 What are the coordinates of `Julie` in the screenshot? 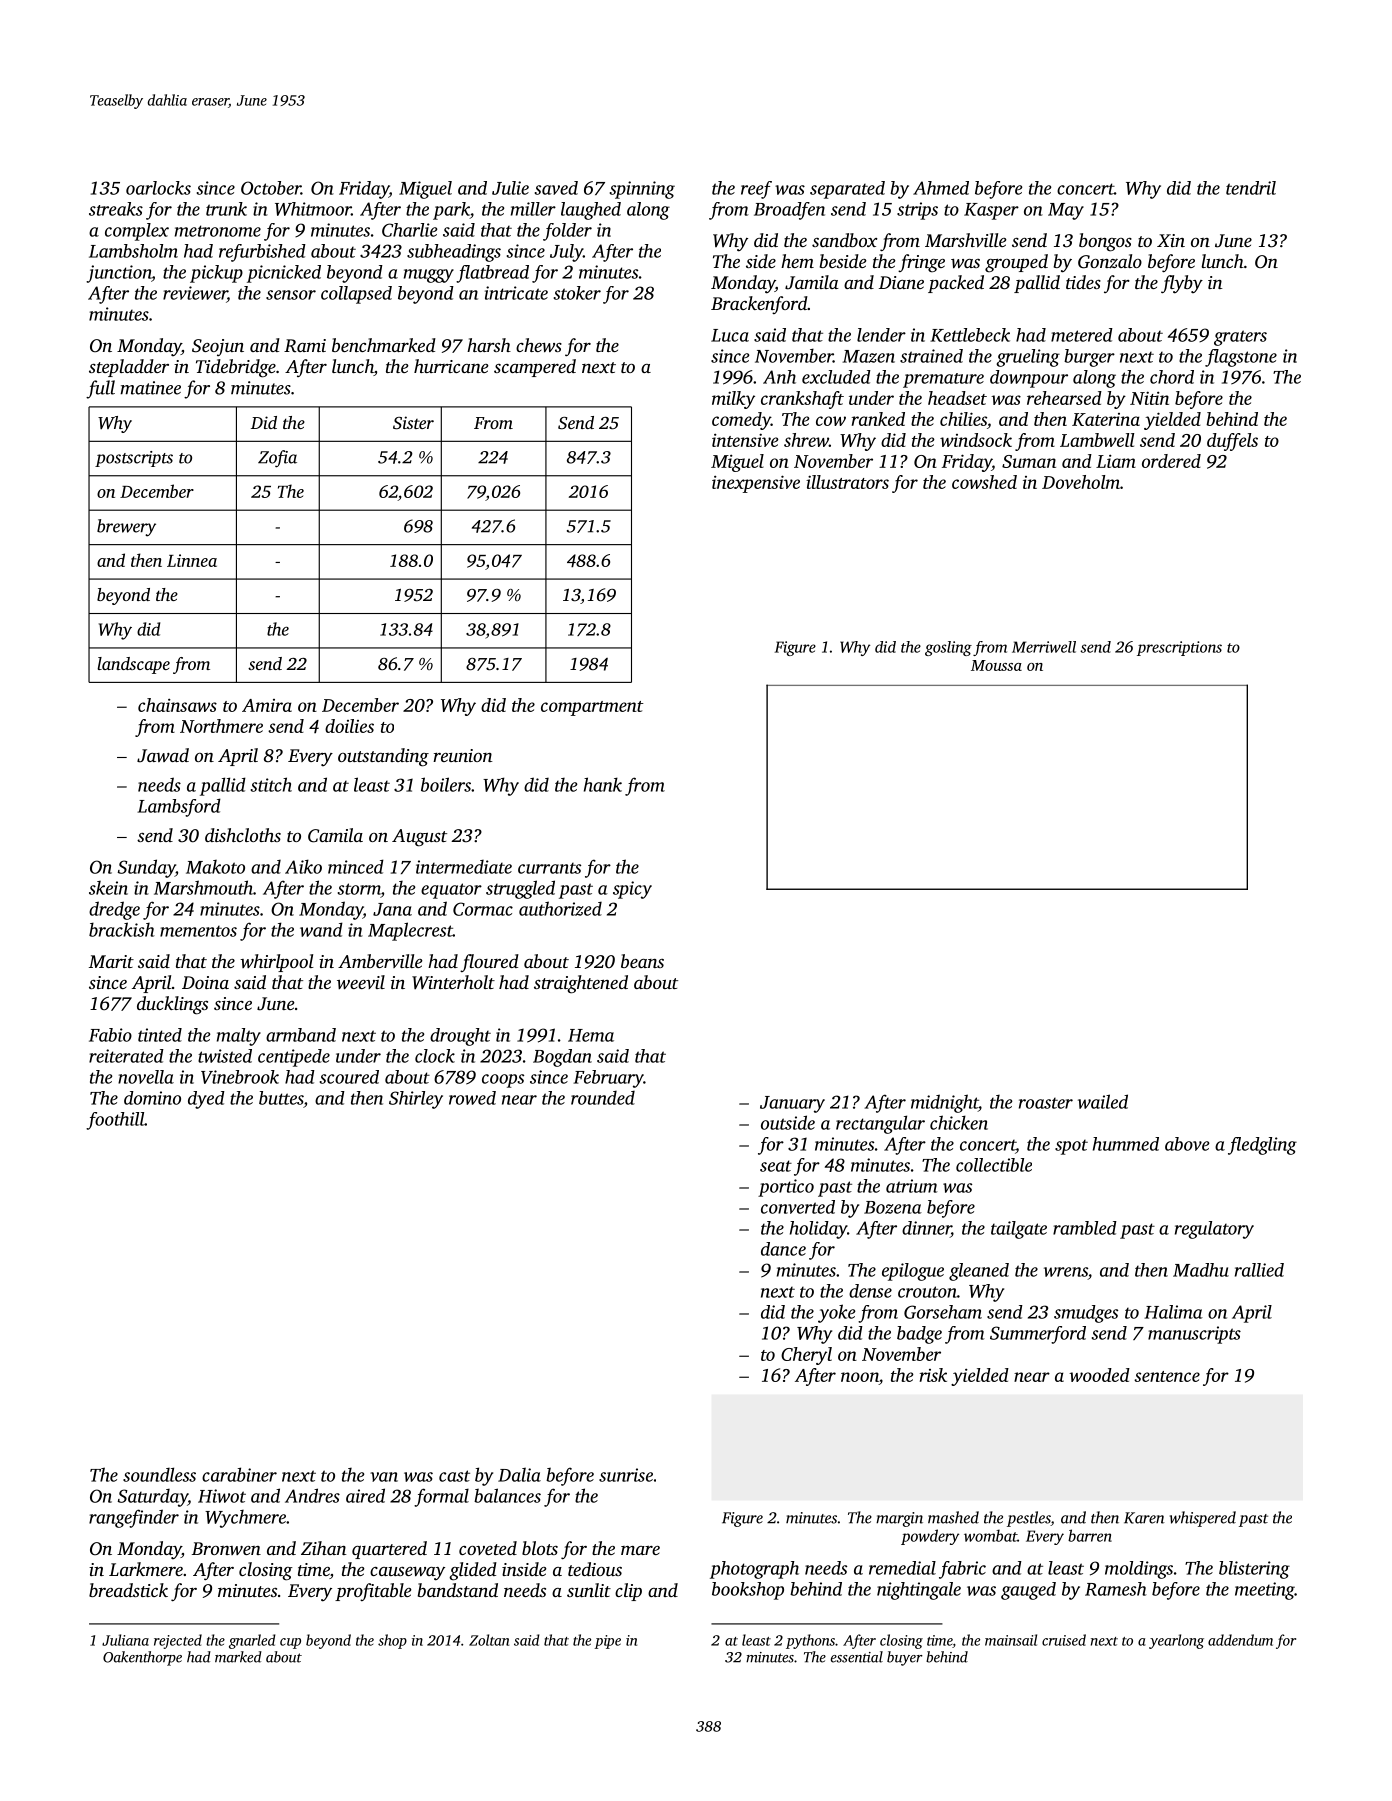 It's located at (510, 188).
